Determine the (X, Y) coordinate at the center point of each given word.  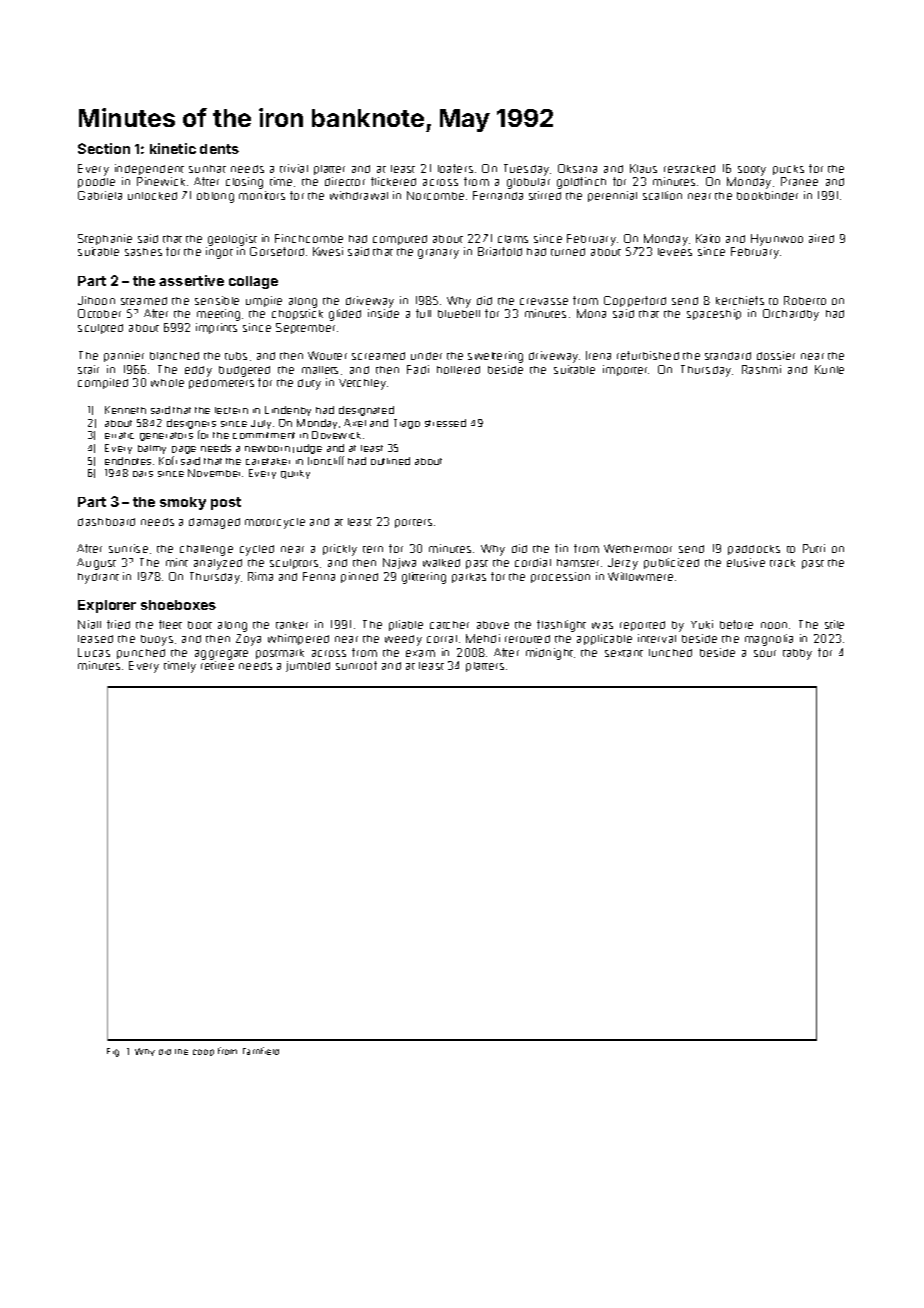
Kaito (708, 238)
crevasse (544, 301)
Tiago (407, 424)
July (261, 424)
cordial (533, 562)
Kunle (829, 369)
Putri (814, 548)
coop (203, 1052)
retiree (217, 665)
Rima (260, 576)
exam (420, 653)
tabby (797, 654)
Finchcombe (309, 238)
